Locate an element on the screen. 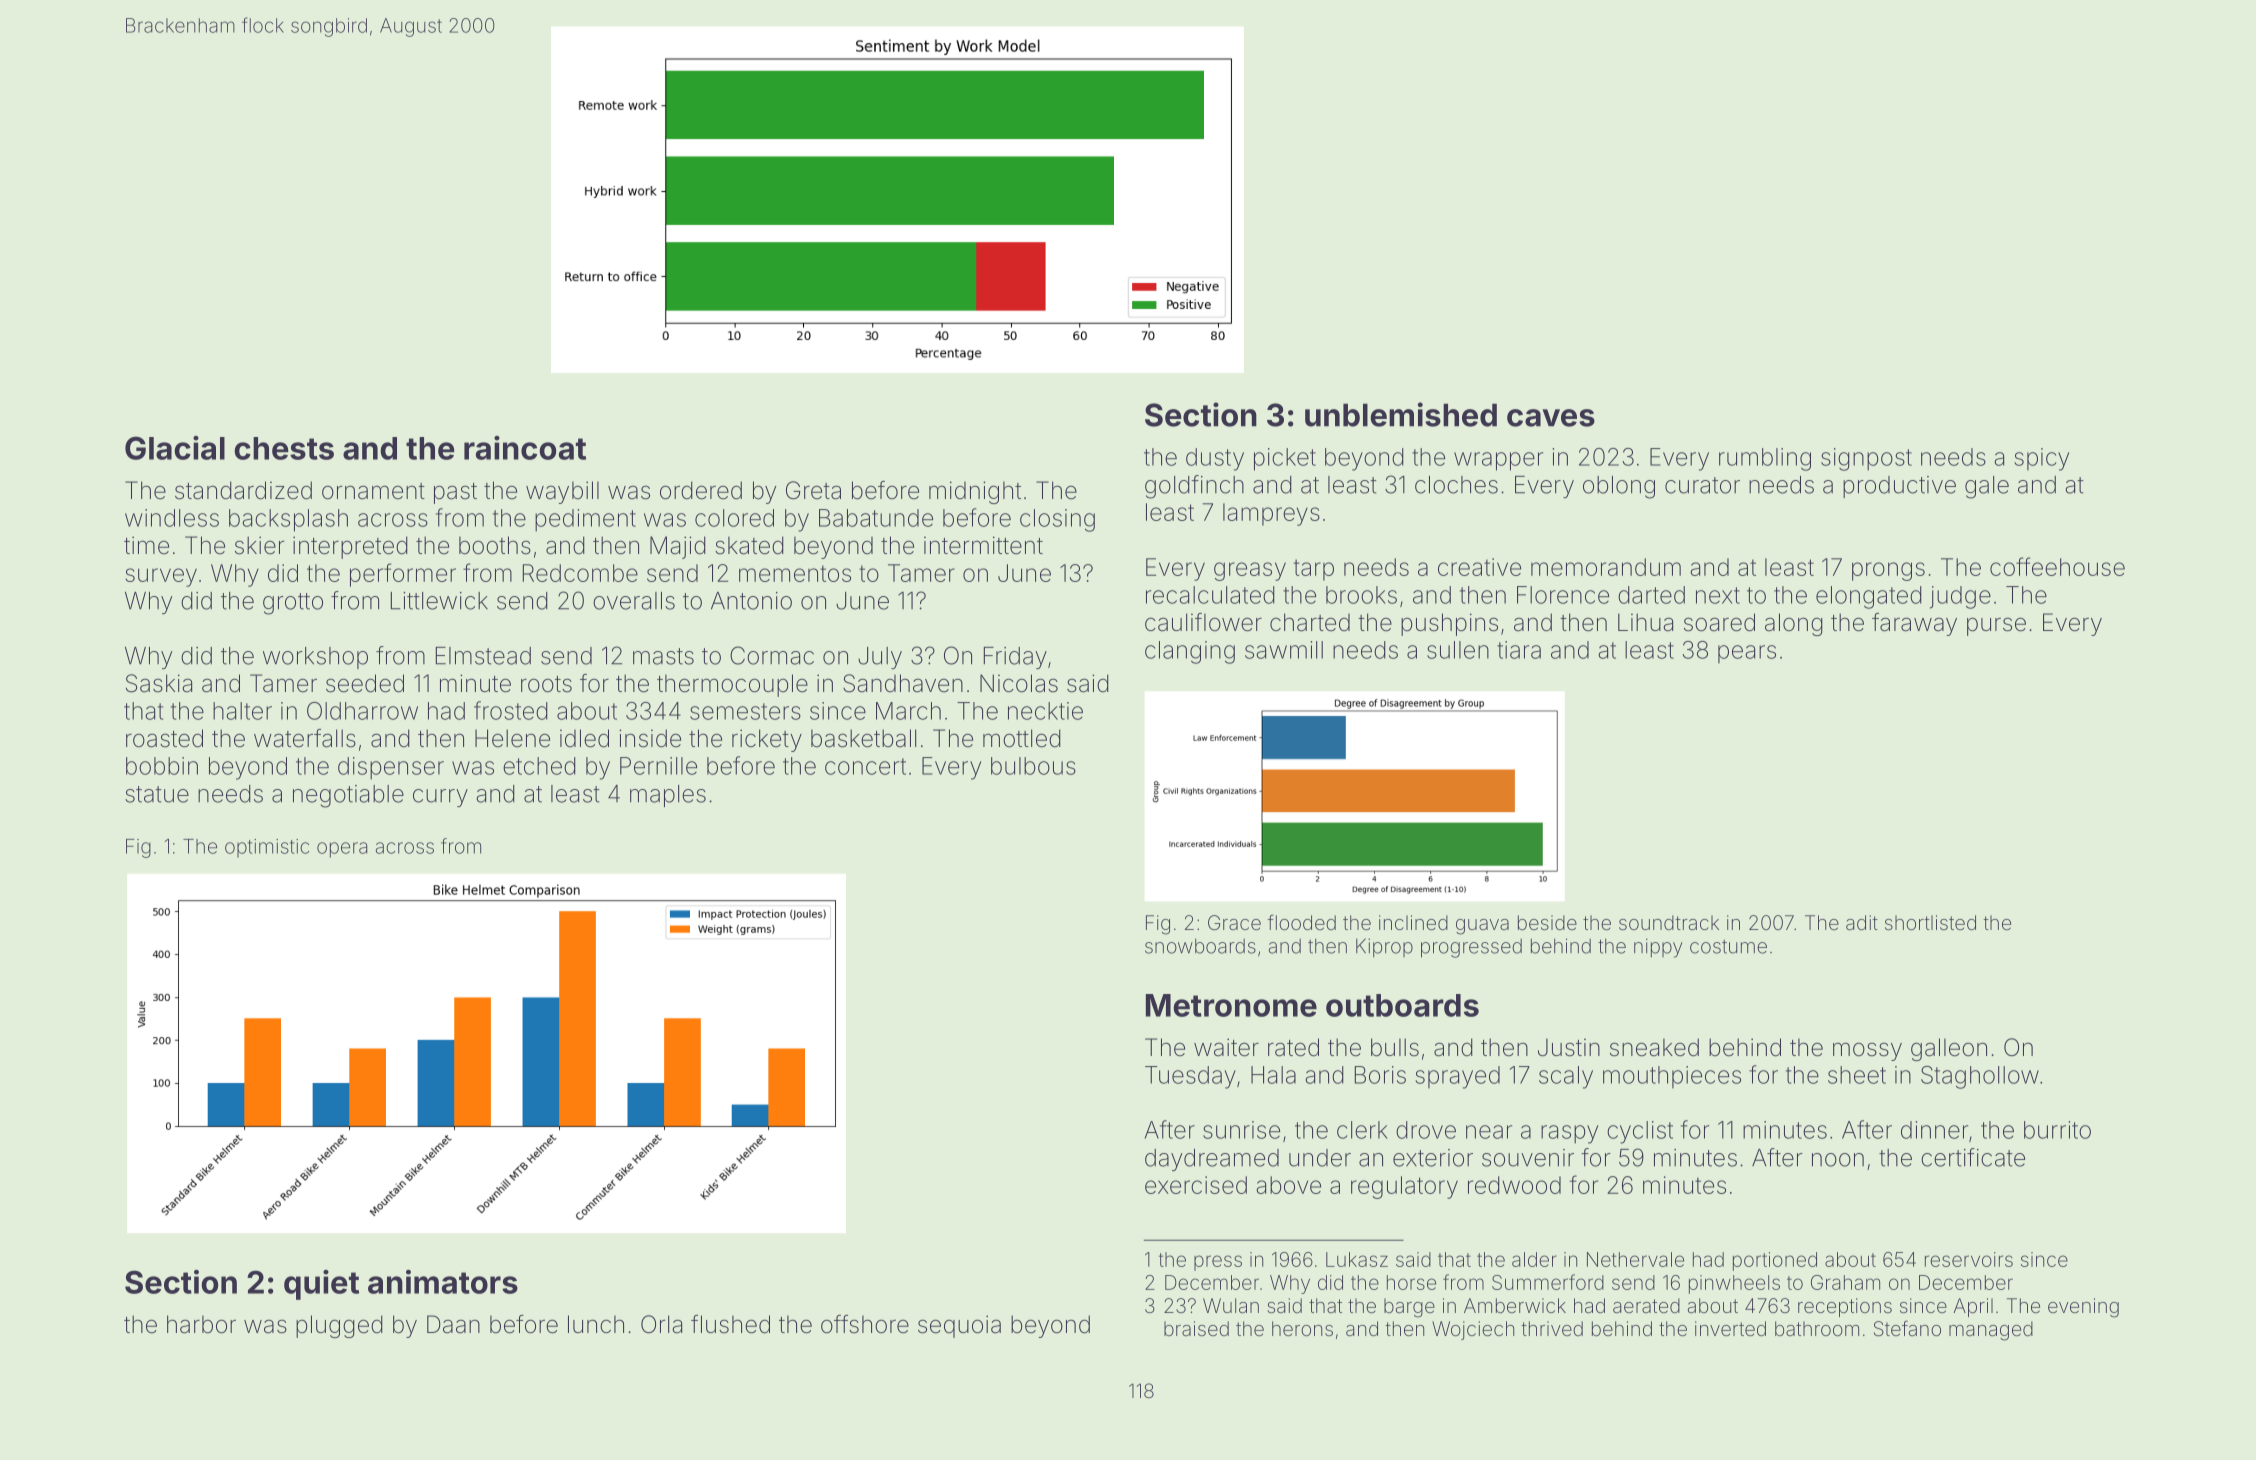 Image resolution: width=2256 pixels, height=1460 pixels. dispenser is located at coordinates (391, 768).
